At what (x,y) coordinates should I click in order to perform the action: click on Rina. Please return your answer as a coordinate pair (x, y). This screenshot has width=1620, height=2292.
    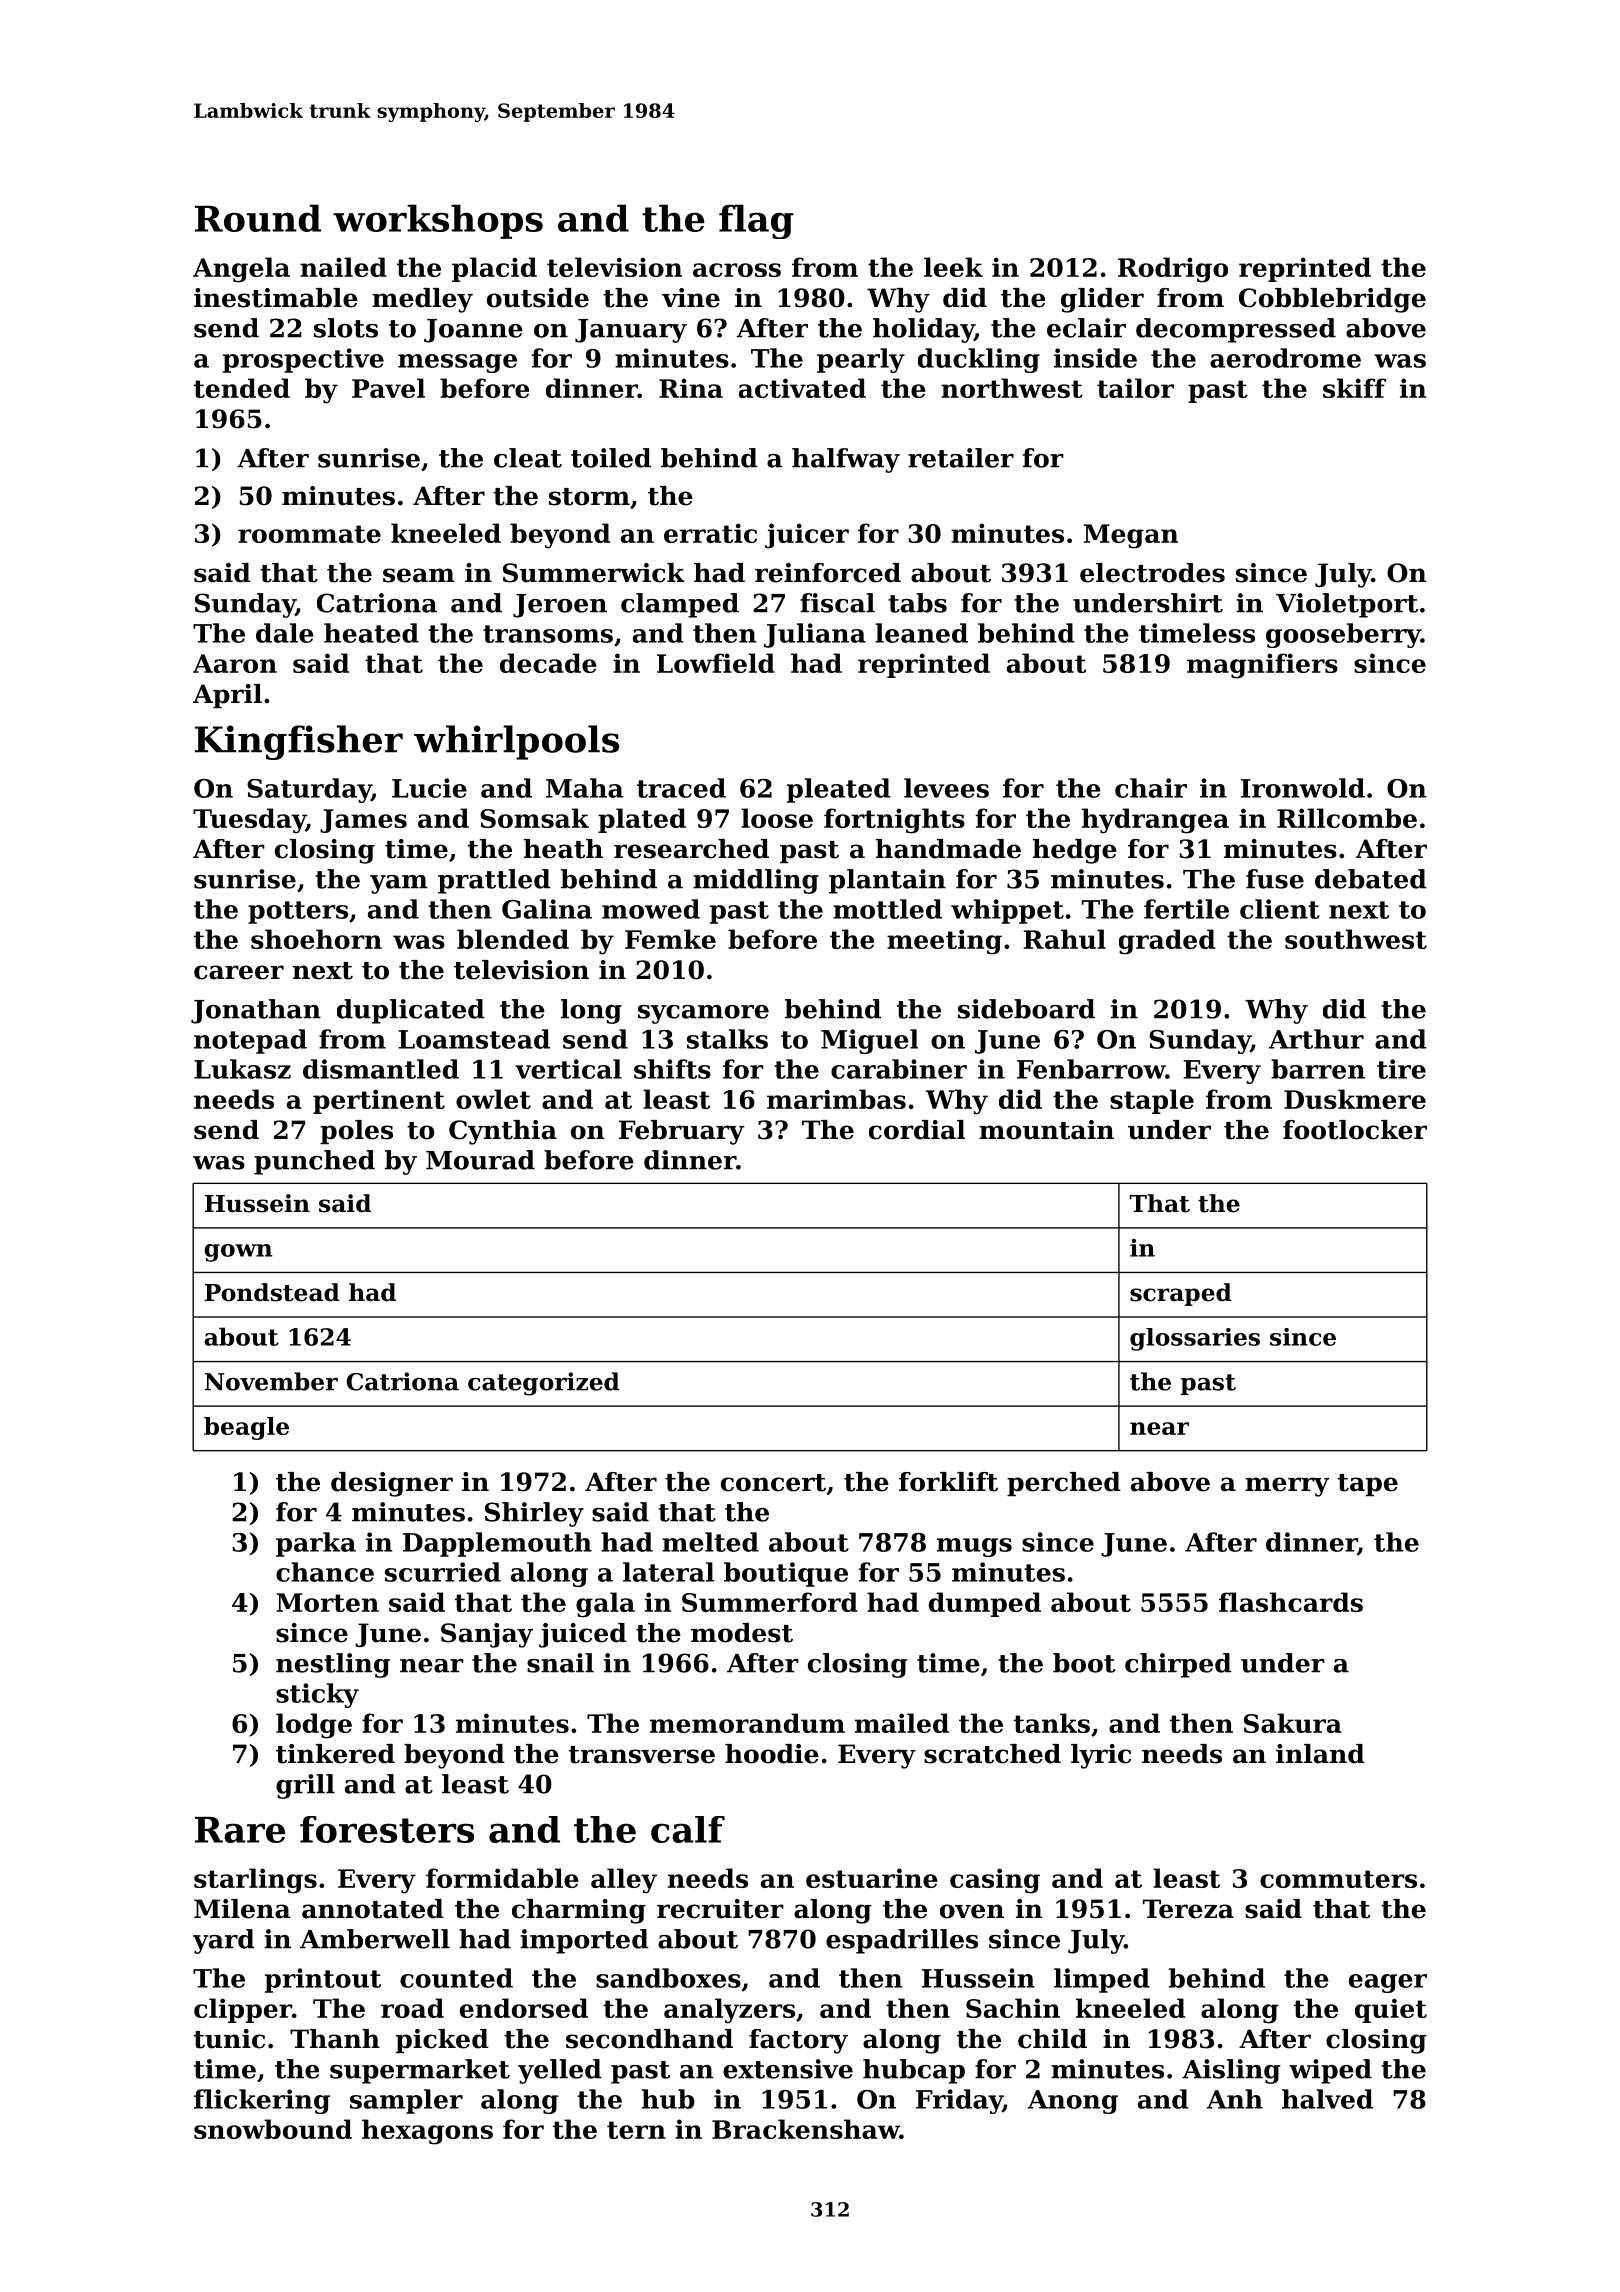
    Looking at the image, I should click on (691, 388).
